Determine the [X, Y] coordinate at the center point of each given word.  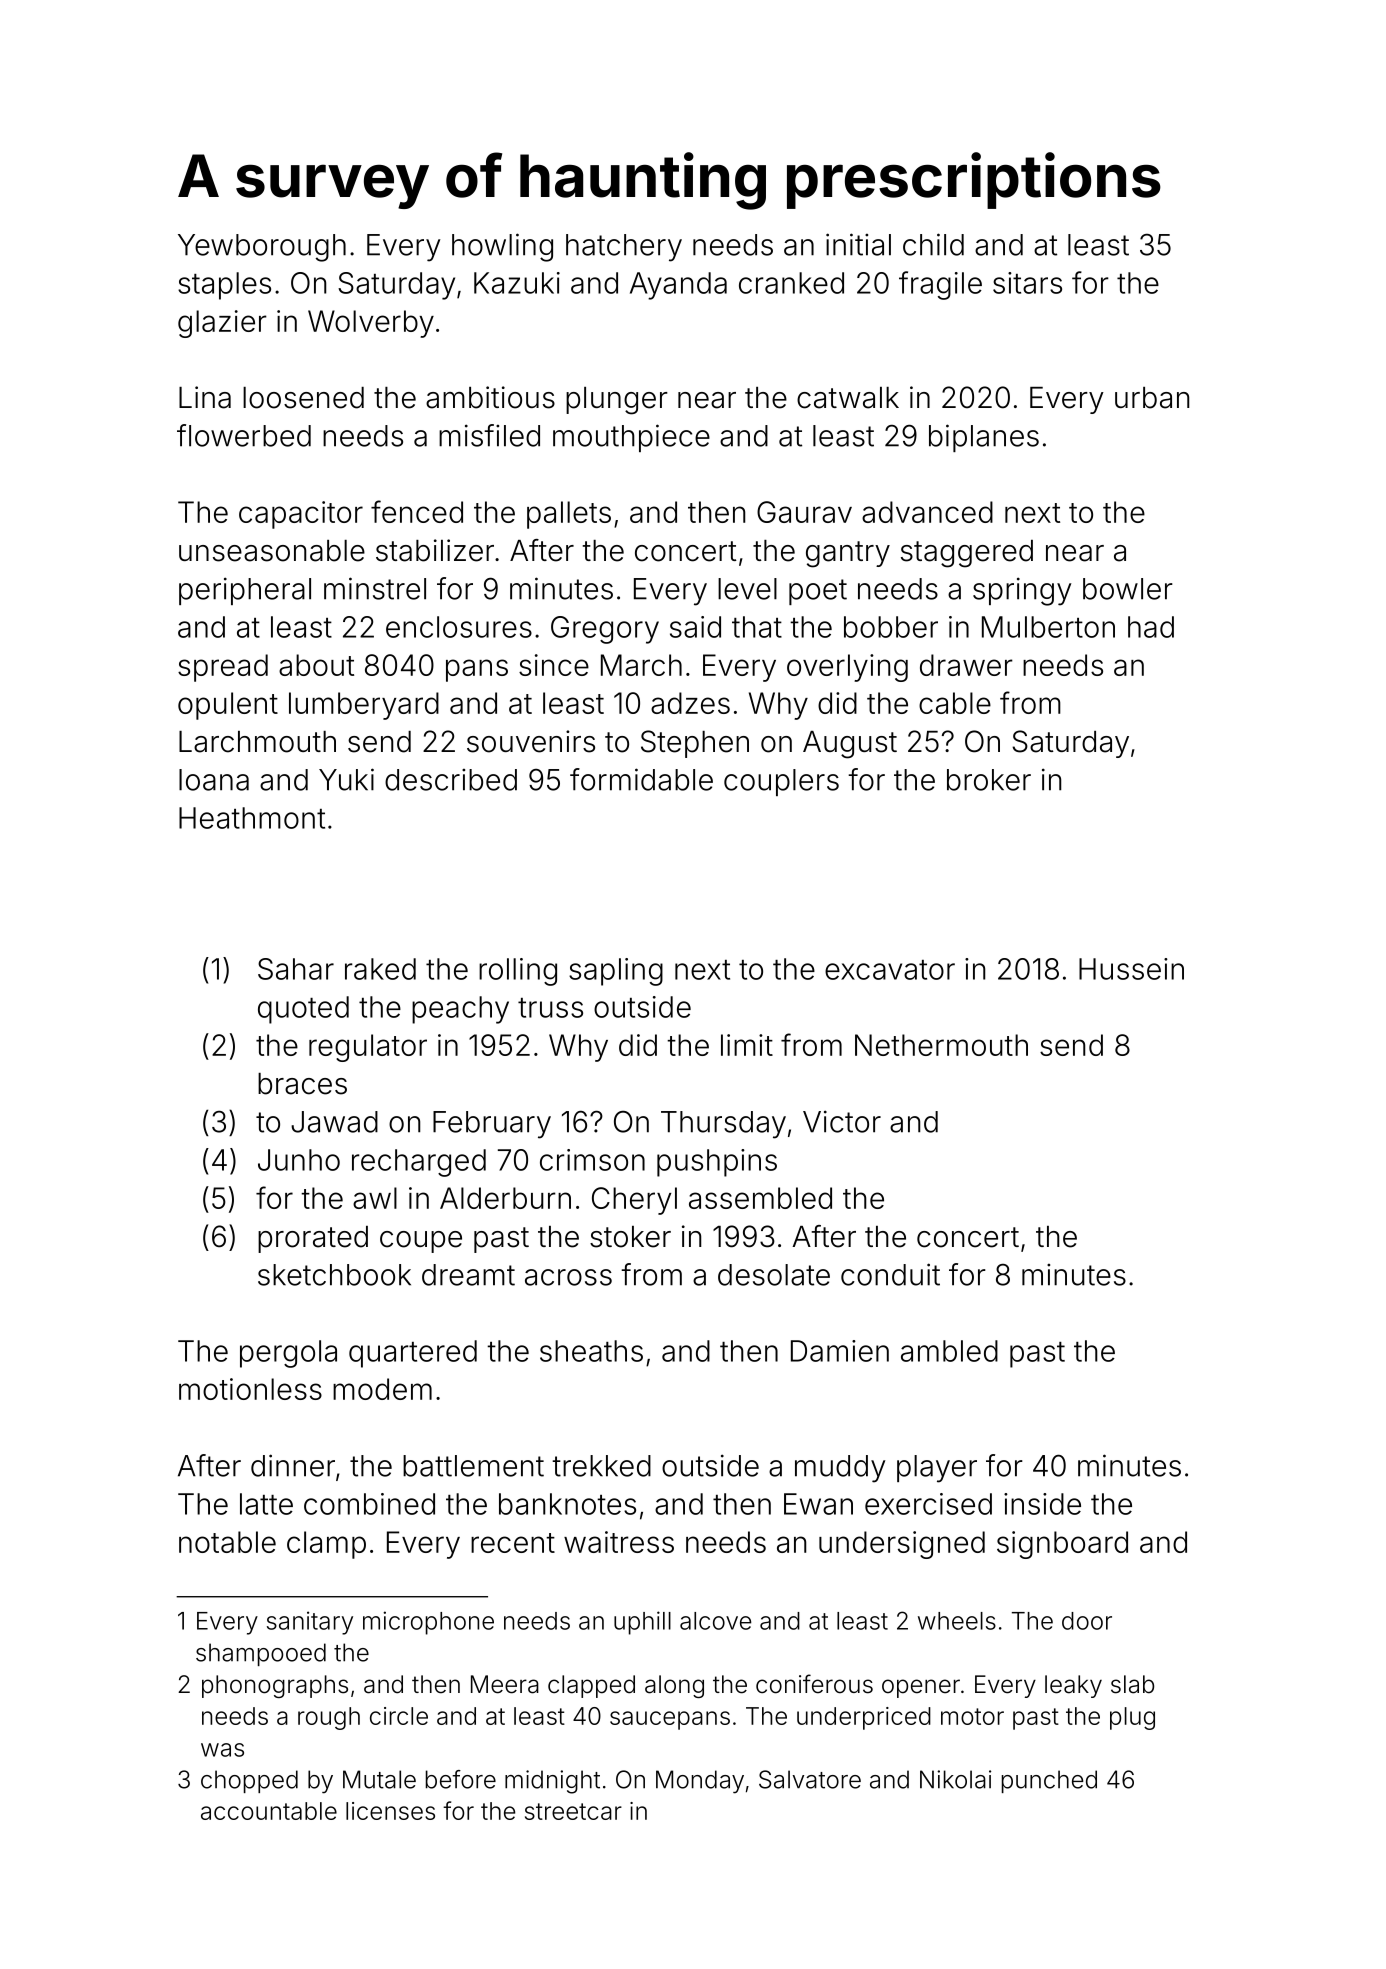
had [1151, 627]
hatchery [624, 248]
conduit [890, 1274]
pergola [288, 1354]
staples [224, 286]
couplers [781, 782]
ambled [949, 1351]
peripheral [245, 591]
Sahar [296, 969]
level [747, 589]
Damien [840, 1351]
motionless [250, 1389]
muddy [840, 1469]
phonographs [275, 1686]
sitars [1027, 283]
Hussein [1131, 969]
